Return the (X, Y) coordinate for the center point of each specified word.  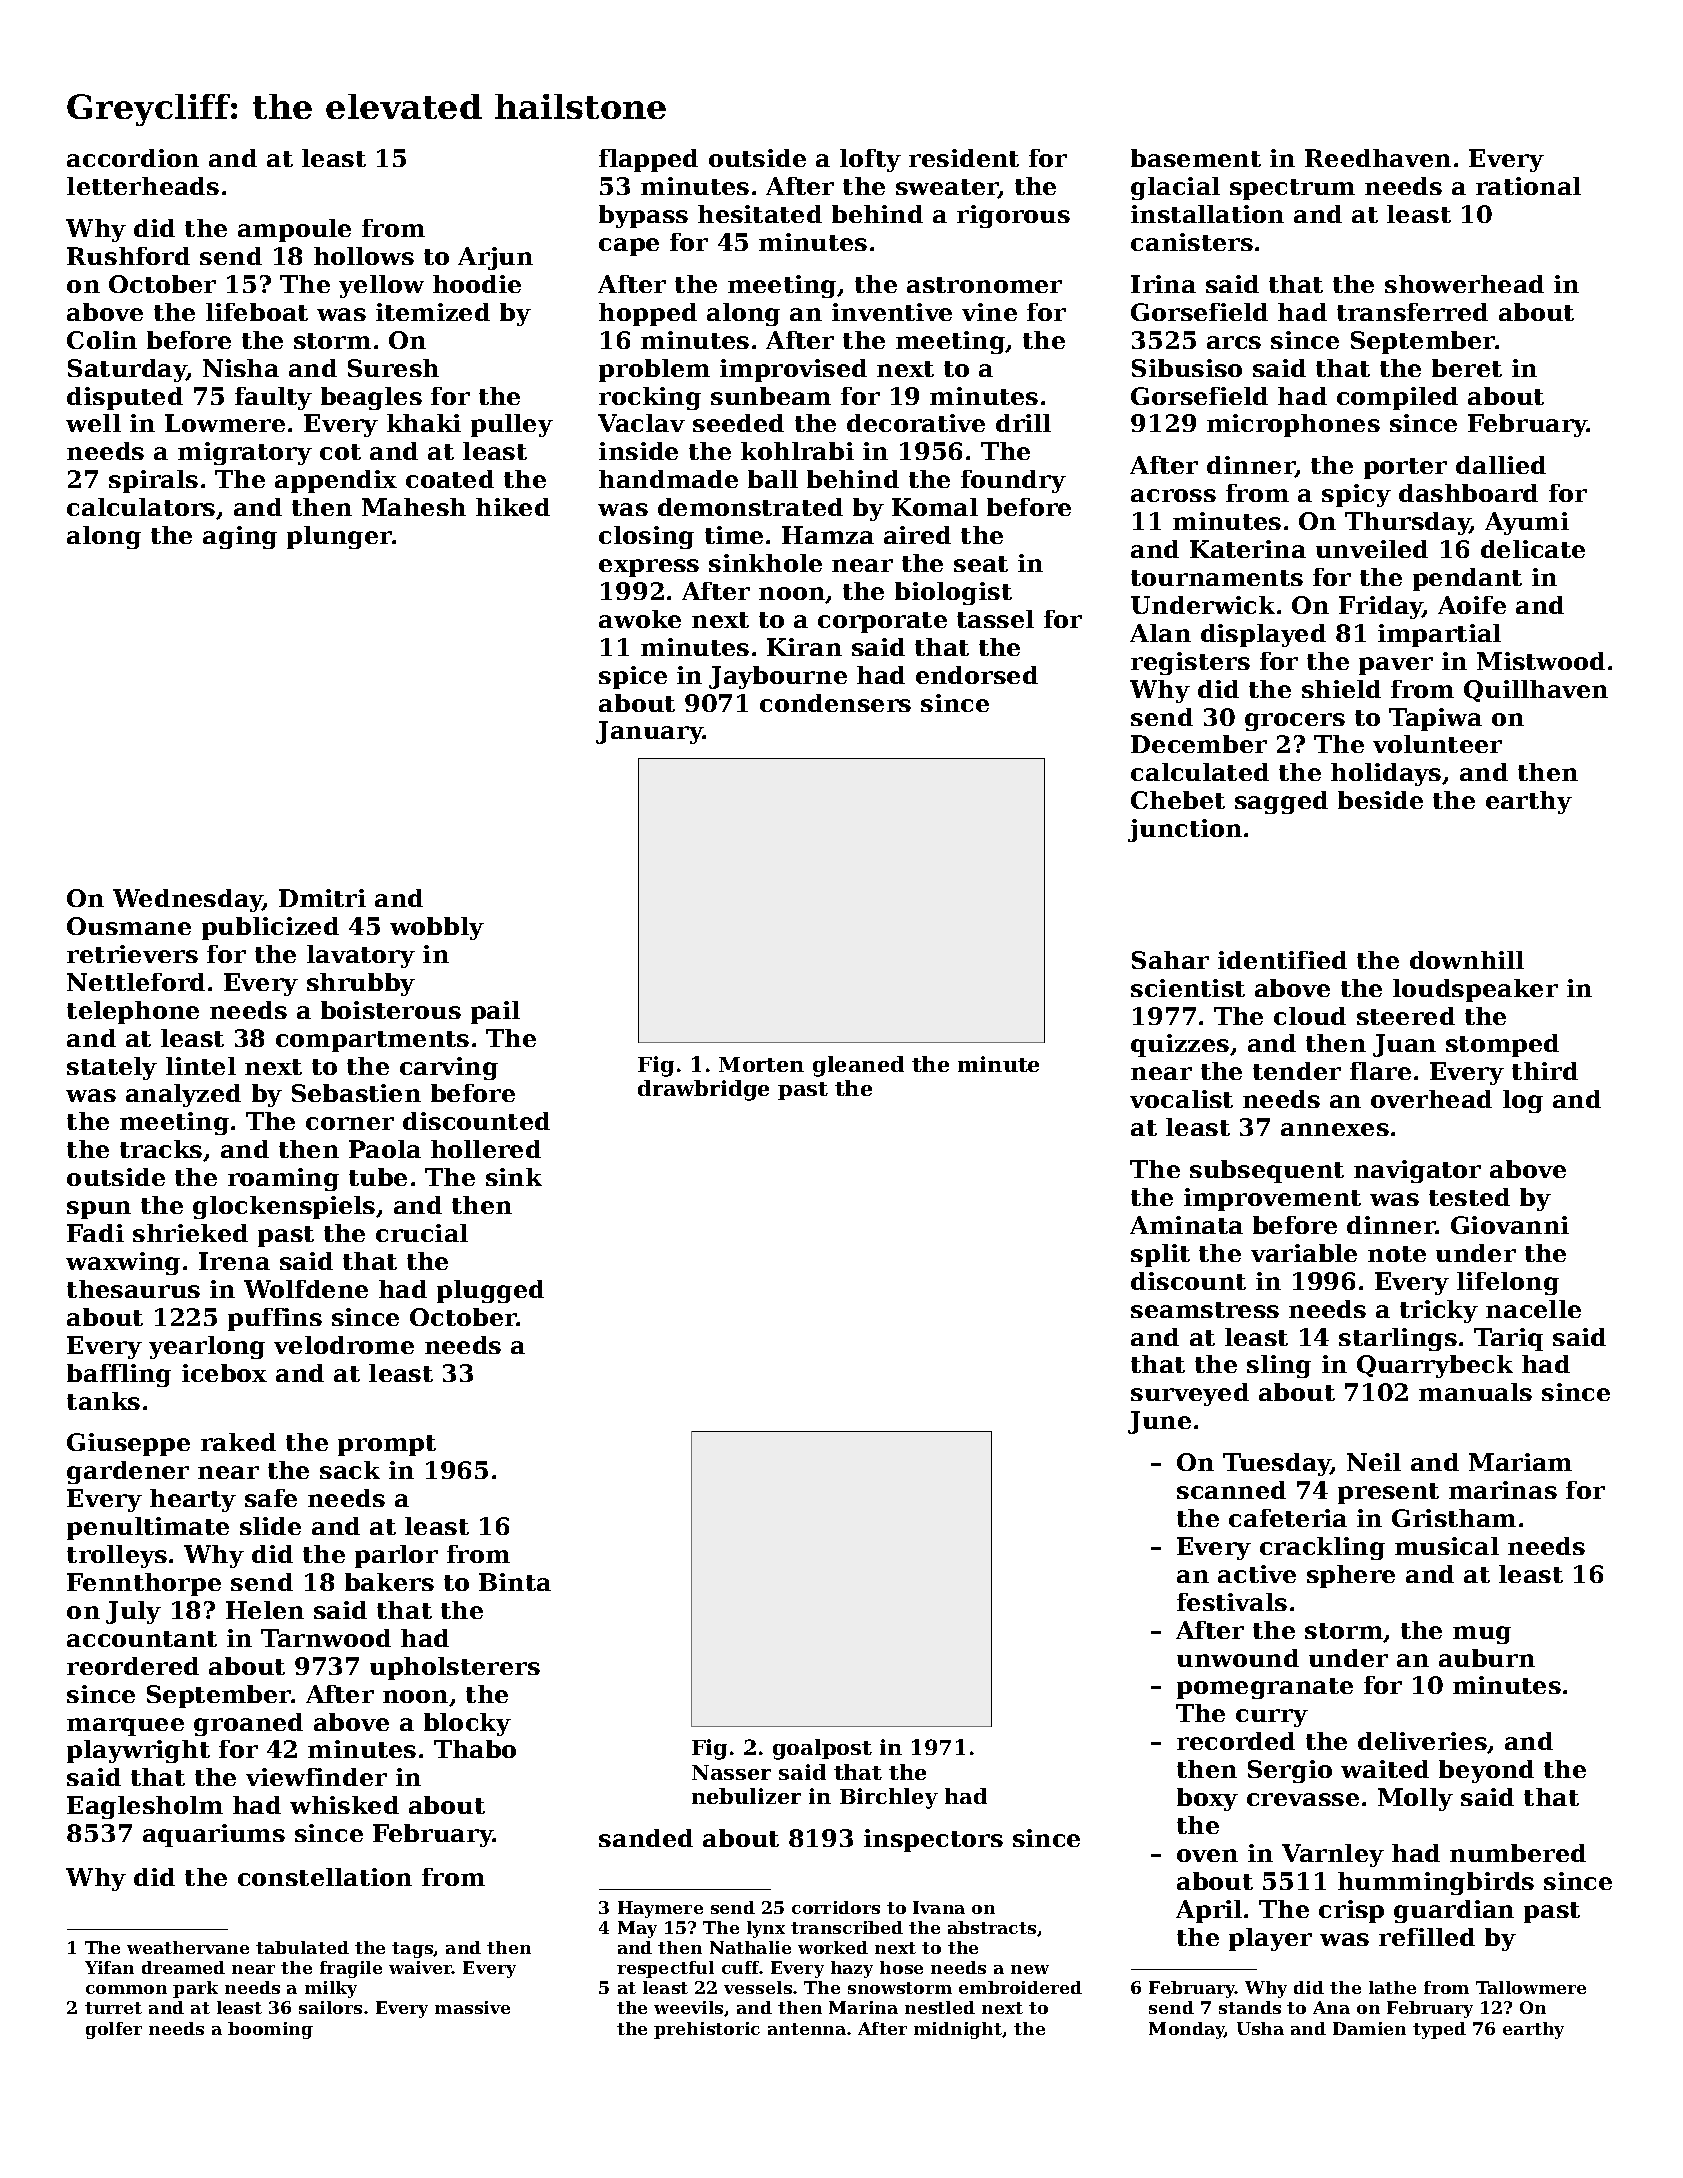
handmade (668, 479)
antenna (807, 2029)
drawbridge (703, 1090)
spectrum (1292, 189)
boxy (1207, 1799)
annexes (1335, 1129)
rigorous (1013, 216)
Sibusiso (1187, 368)
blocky (467, 1724)
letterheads (143, 186)
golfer (114, 2030)
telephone (133, 1012)
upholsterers (455, 1668)
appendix (336, 481)
